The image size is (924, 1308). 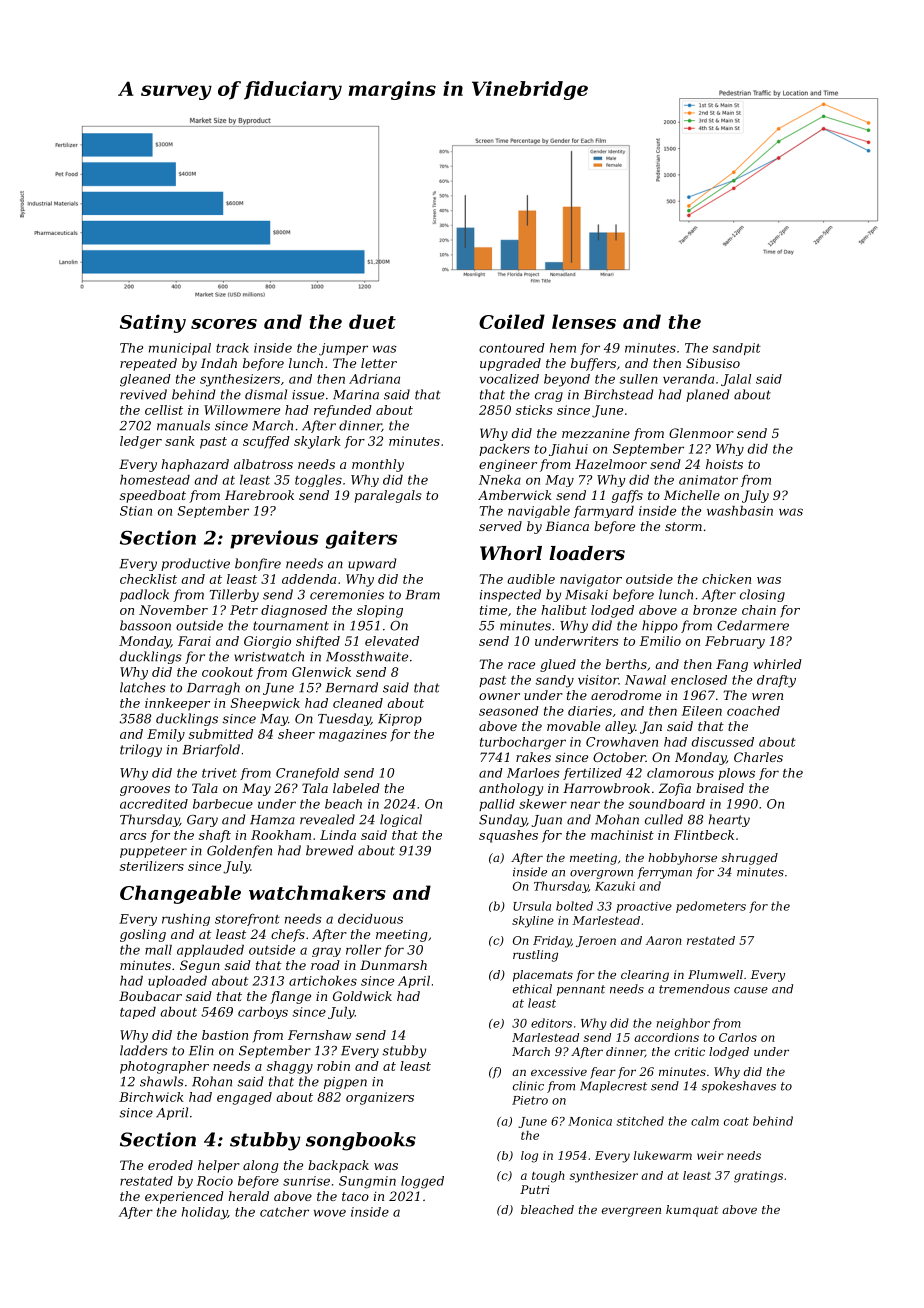 I want to click on squashes, so click(x=508, y=836).
